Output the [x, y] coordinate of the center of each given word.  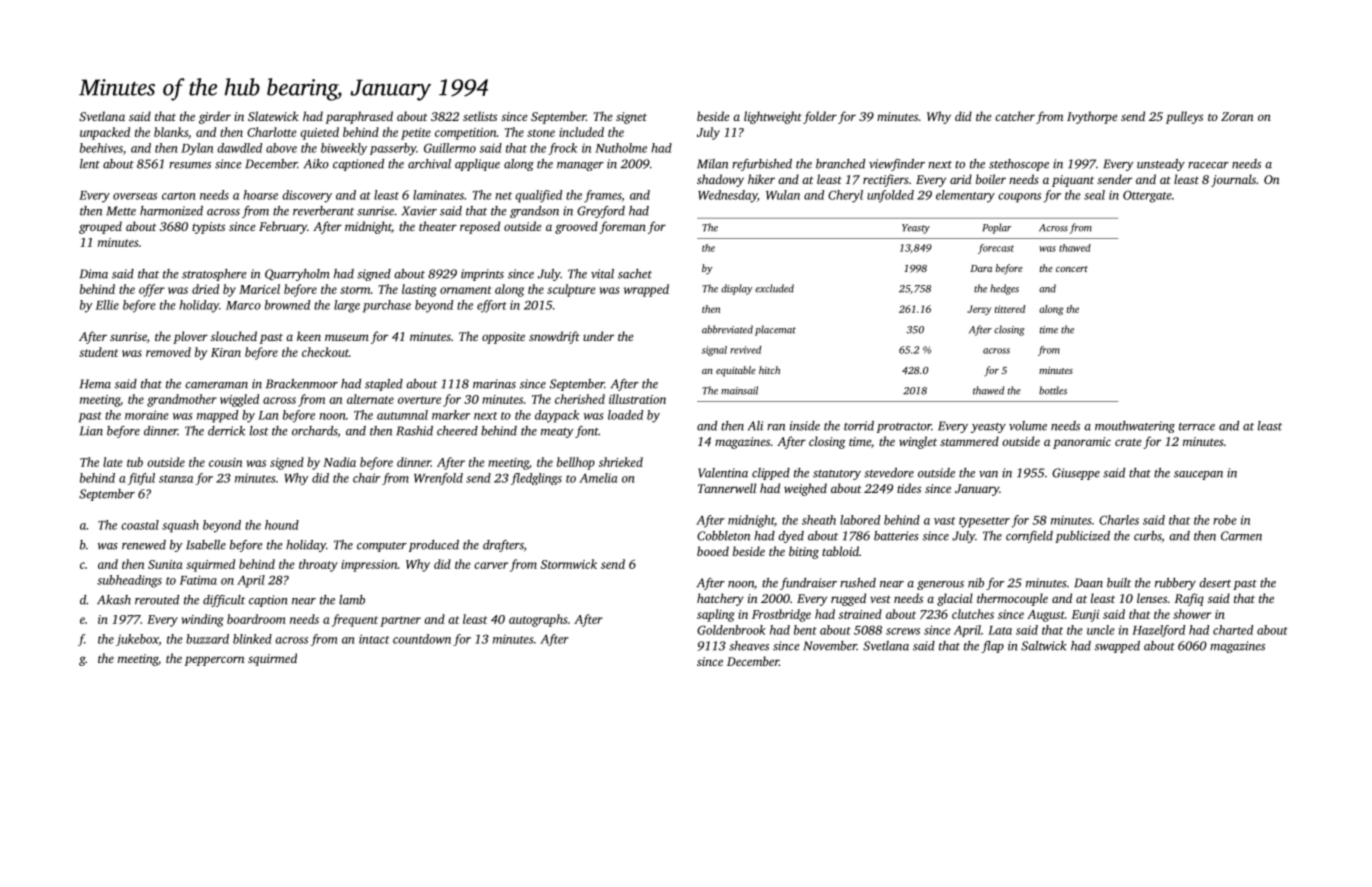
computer [382, 547]
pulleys [1184, 117]
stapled [384, 385]
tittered [1010, 309]
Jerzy [979, 310]
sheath [819, 520]
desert [1215, 583]
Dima [94, 274]
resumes [190, 165]
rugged [848, 599]
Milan [712, 164]
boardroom [256, 619]
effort [492, 306]
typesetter [984, 522]
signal [714, 351]
